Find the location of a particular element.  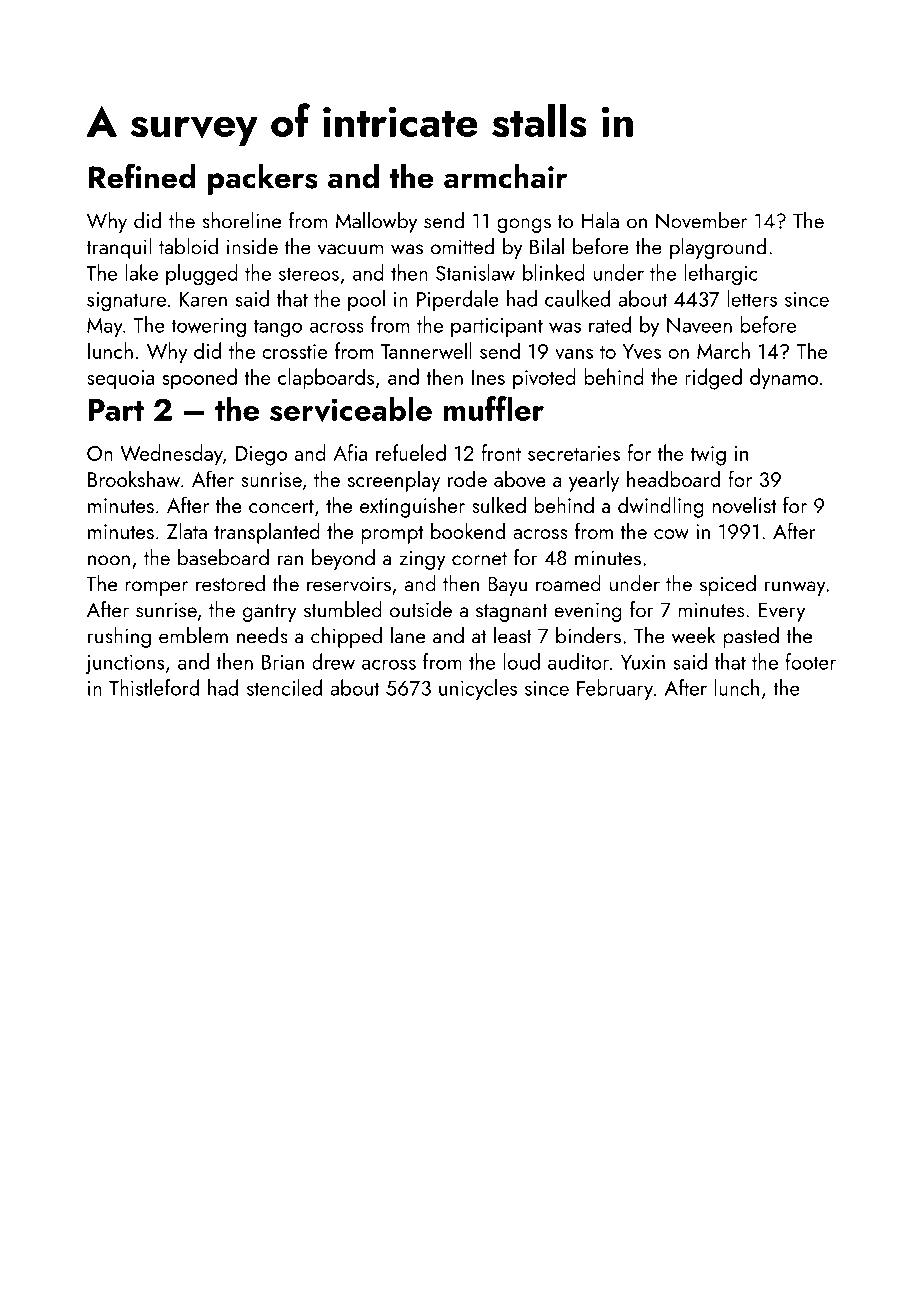

Yves is located at coordinates (642, 351).
